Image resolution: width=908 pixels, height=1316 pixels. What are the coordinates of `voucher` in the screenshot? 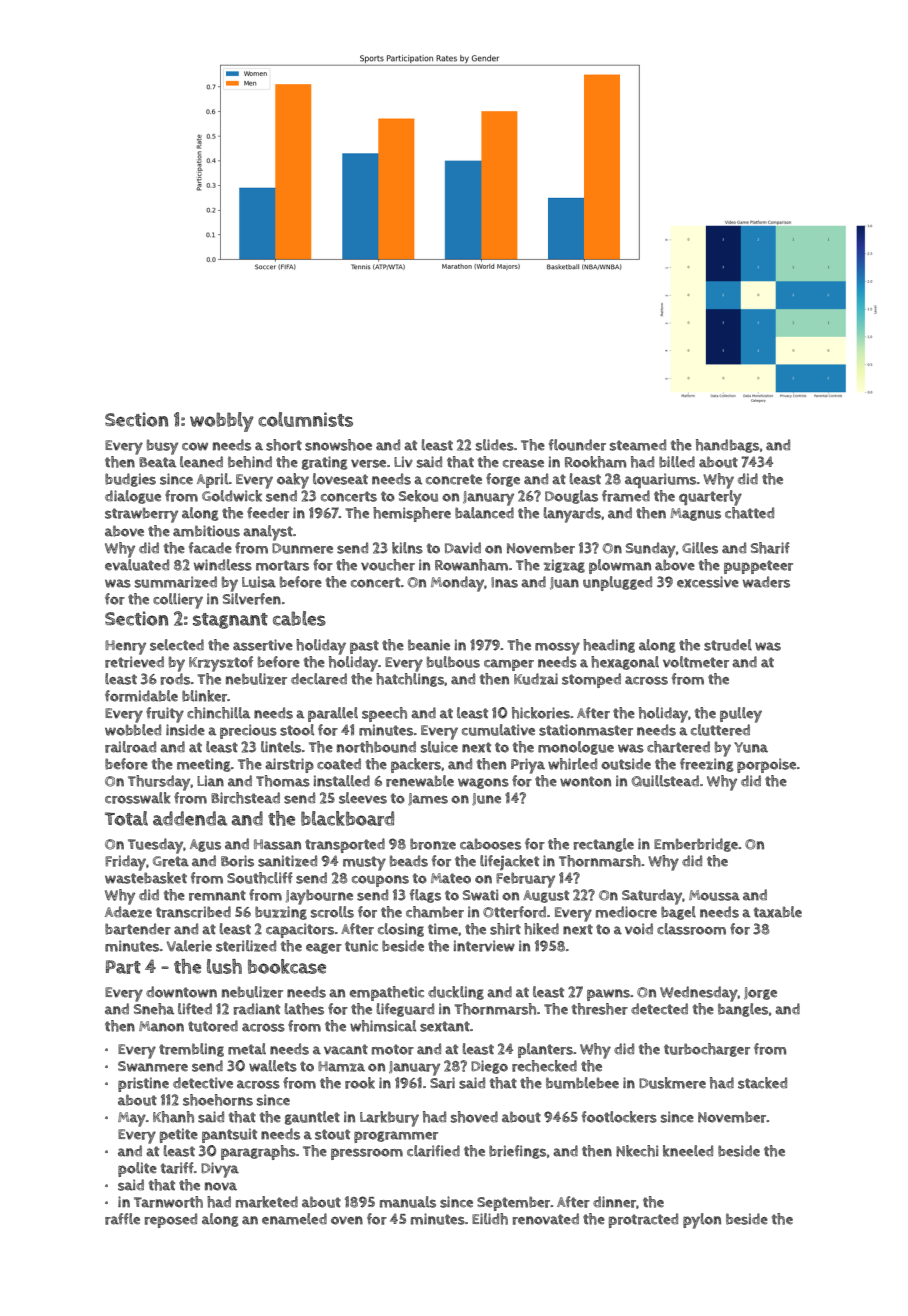 It's located at (388, 565).
